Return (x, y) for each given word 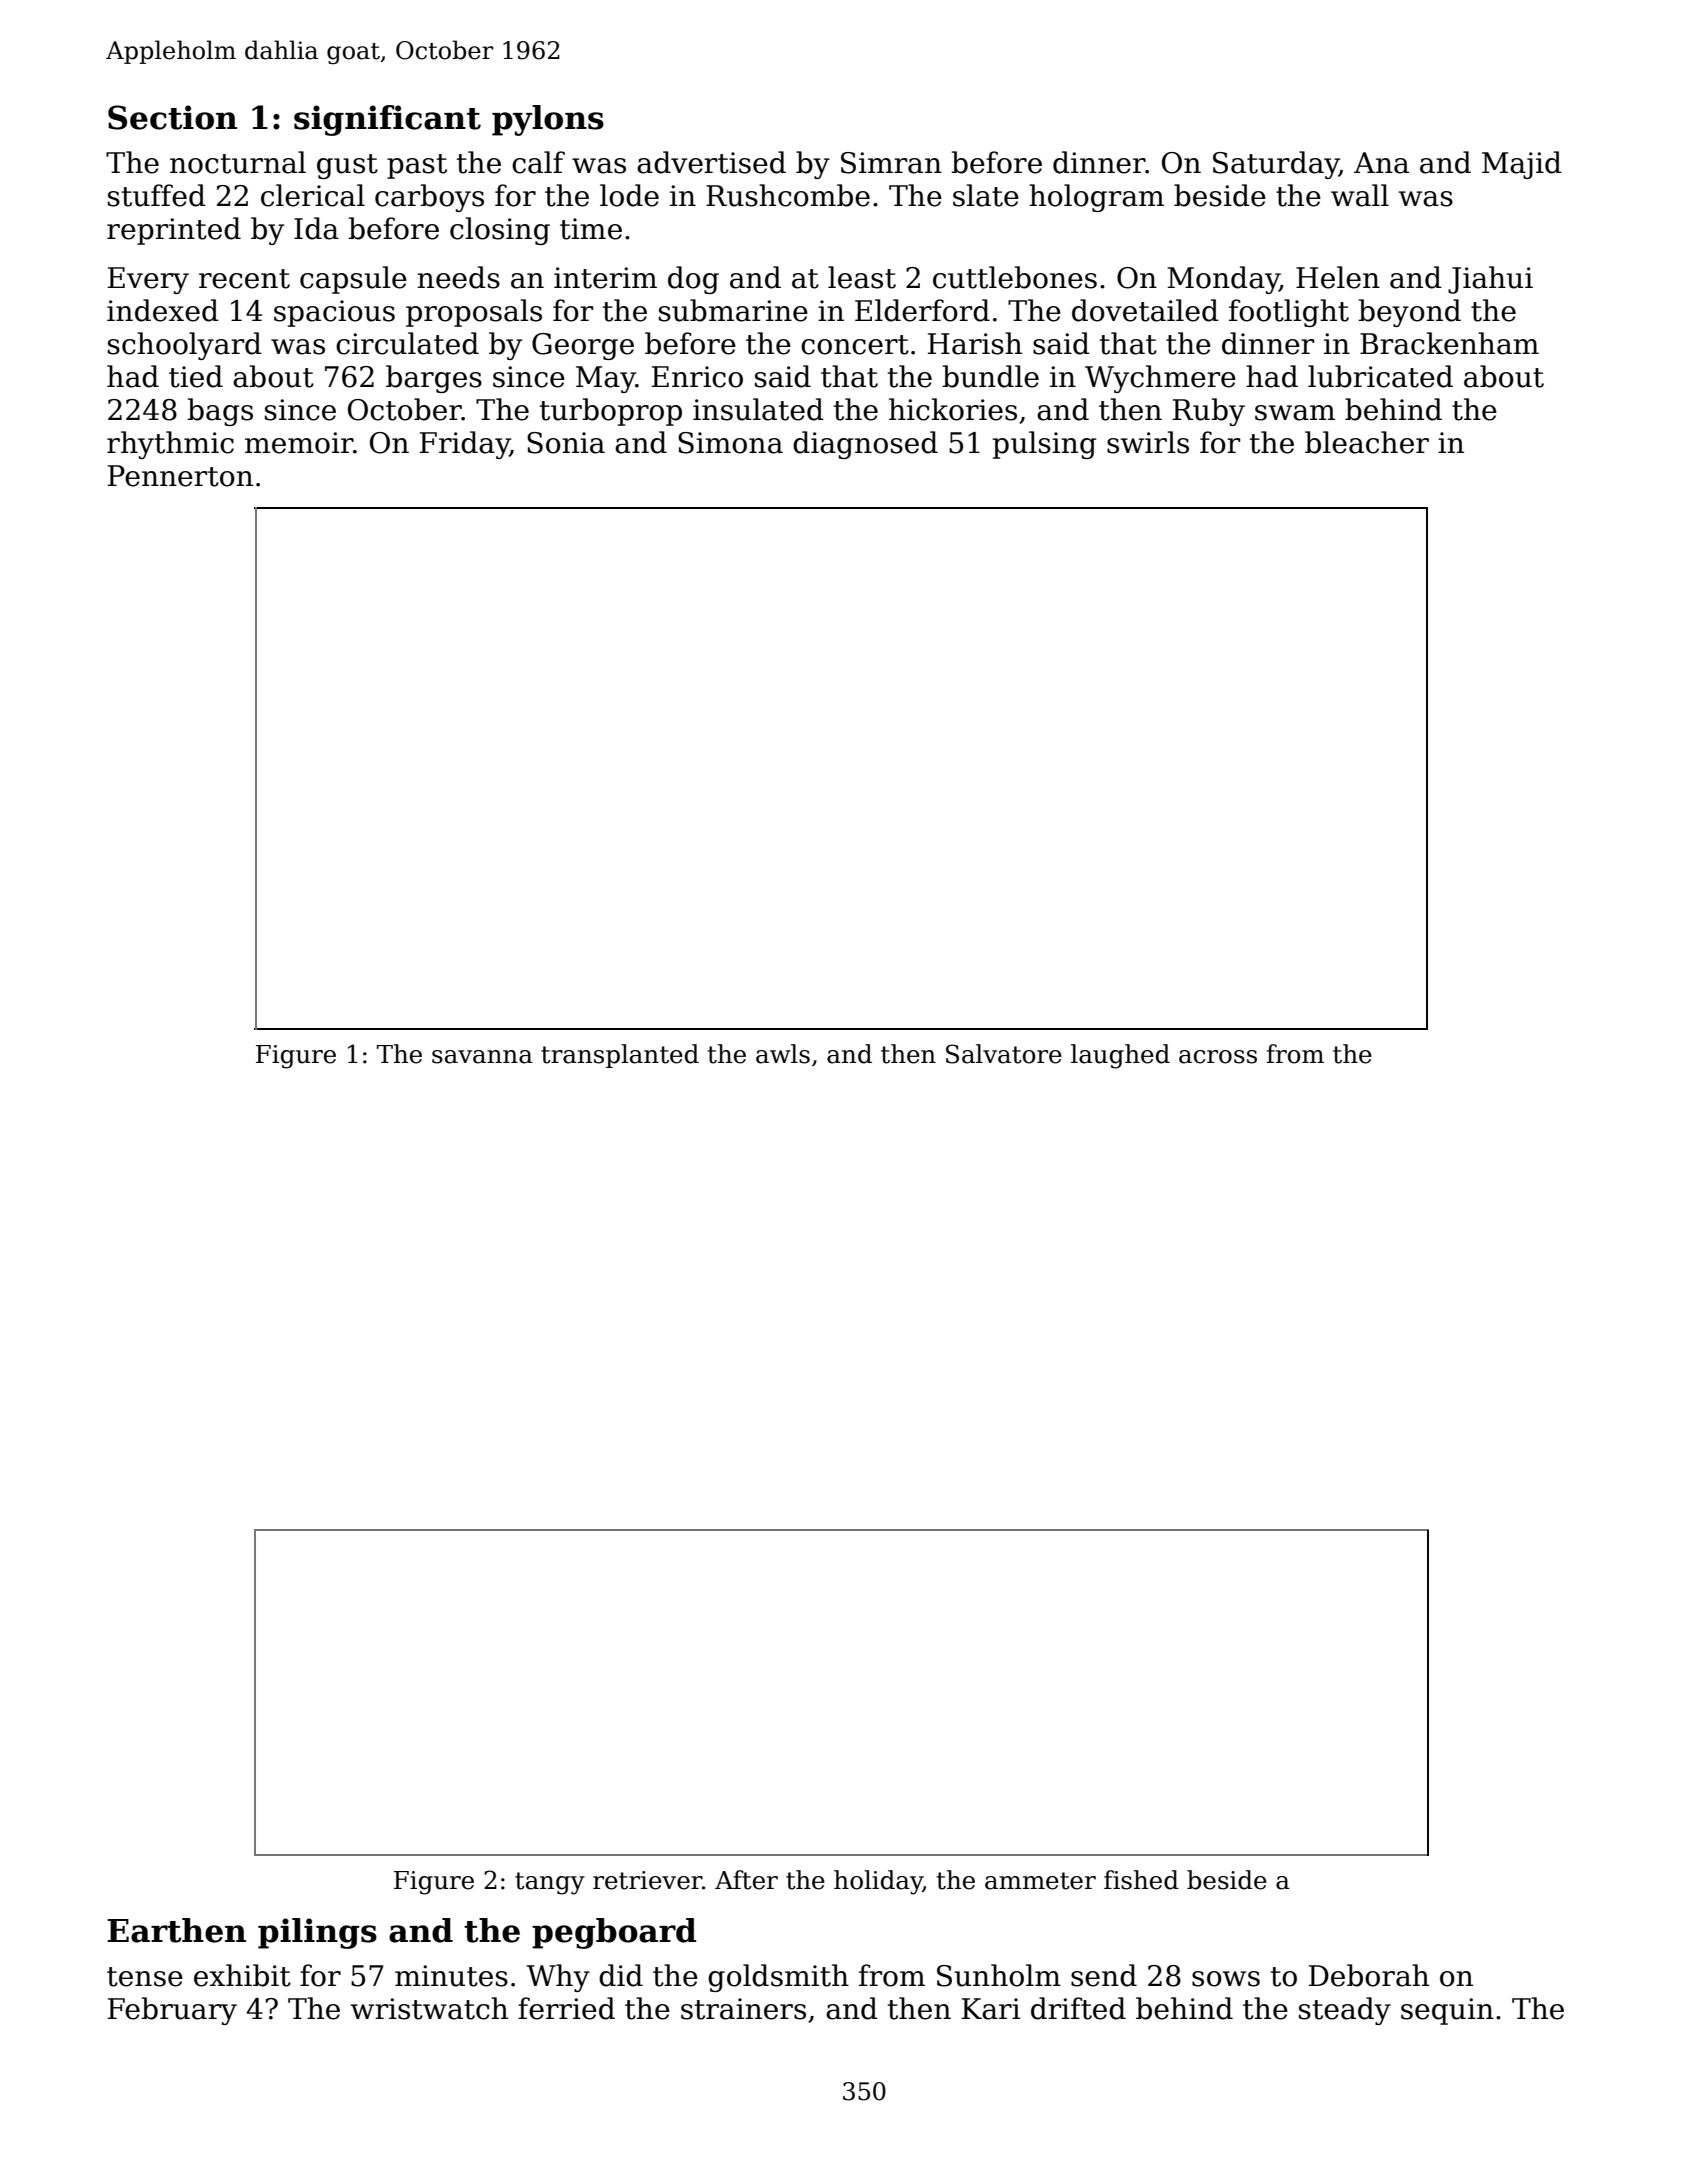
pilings (317, 1933)
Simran (891, 163)
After (746, 1880)
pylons (548, 120)
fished (1141, 1880)
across (1218, 1057)
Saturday (1276, 165)
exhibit (242, 1975)
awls (783, 1054)
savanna (482, 1057)
